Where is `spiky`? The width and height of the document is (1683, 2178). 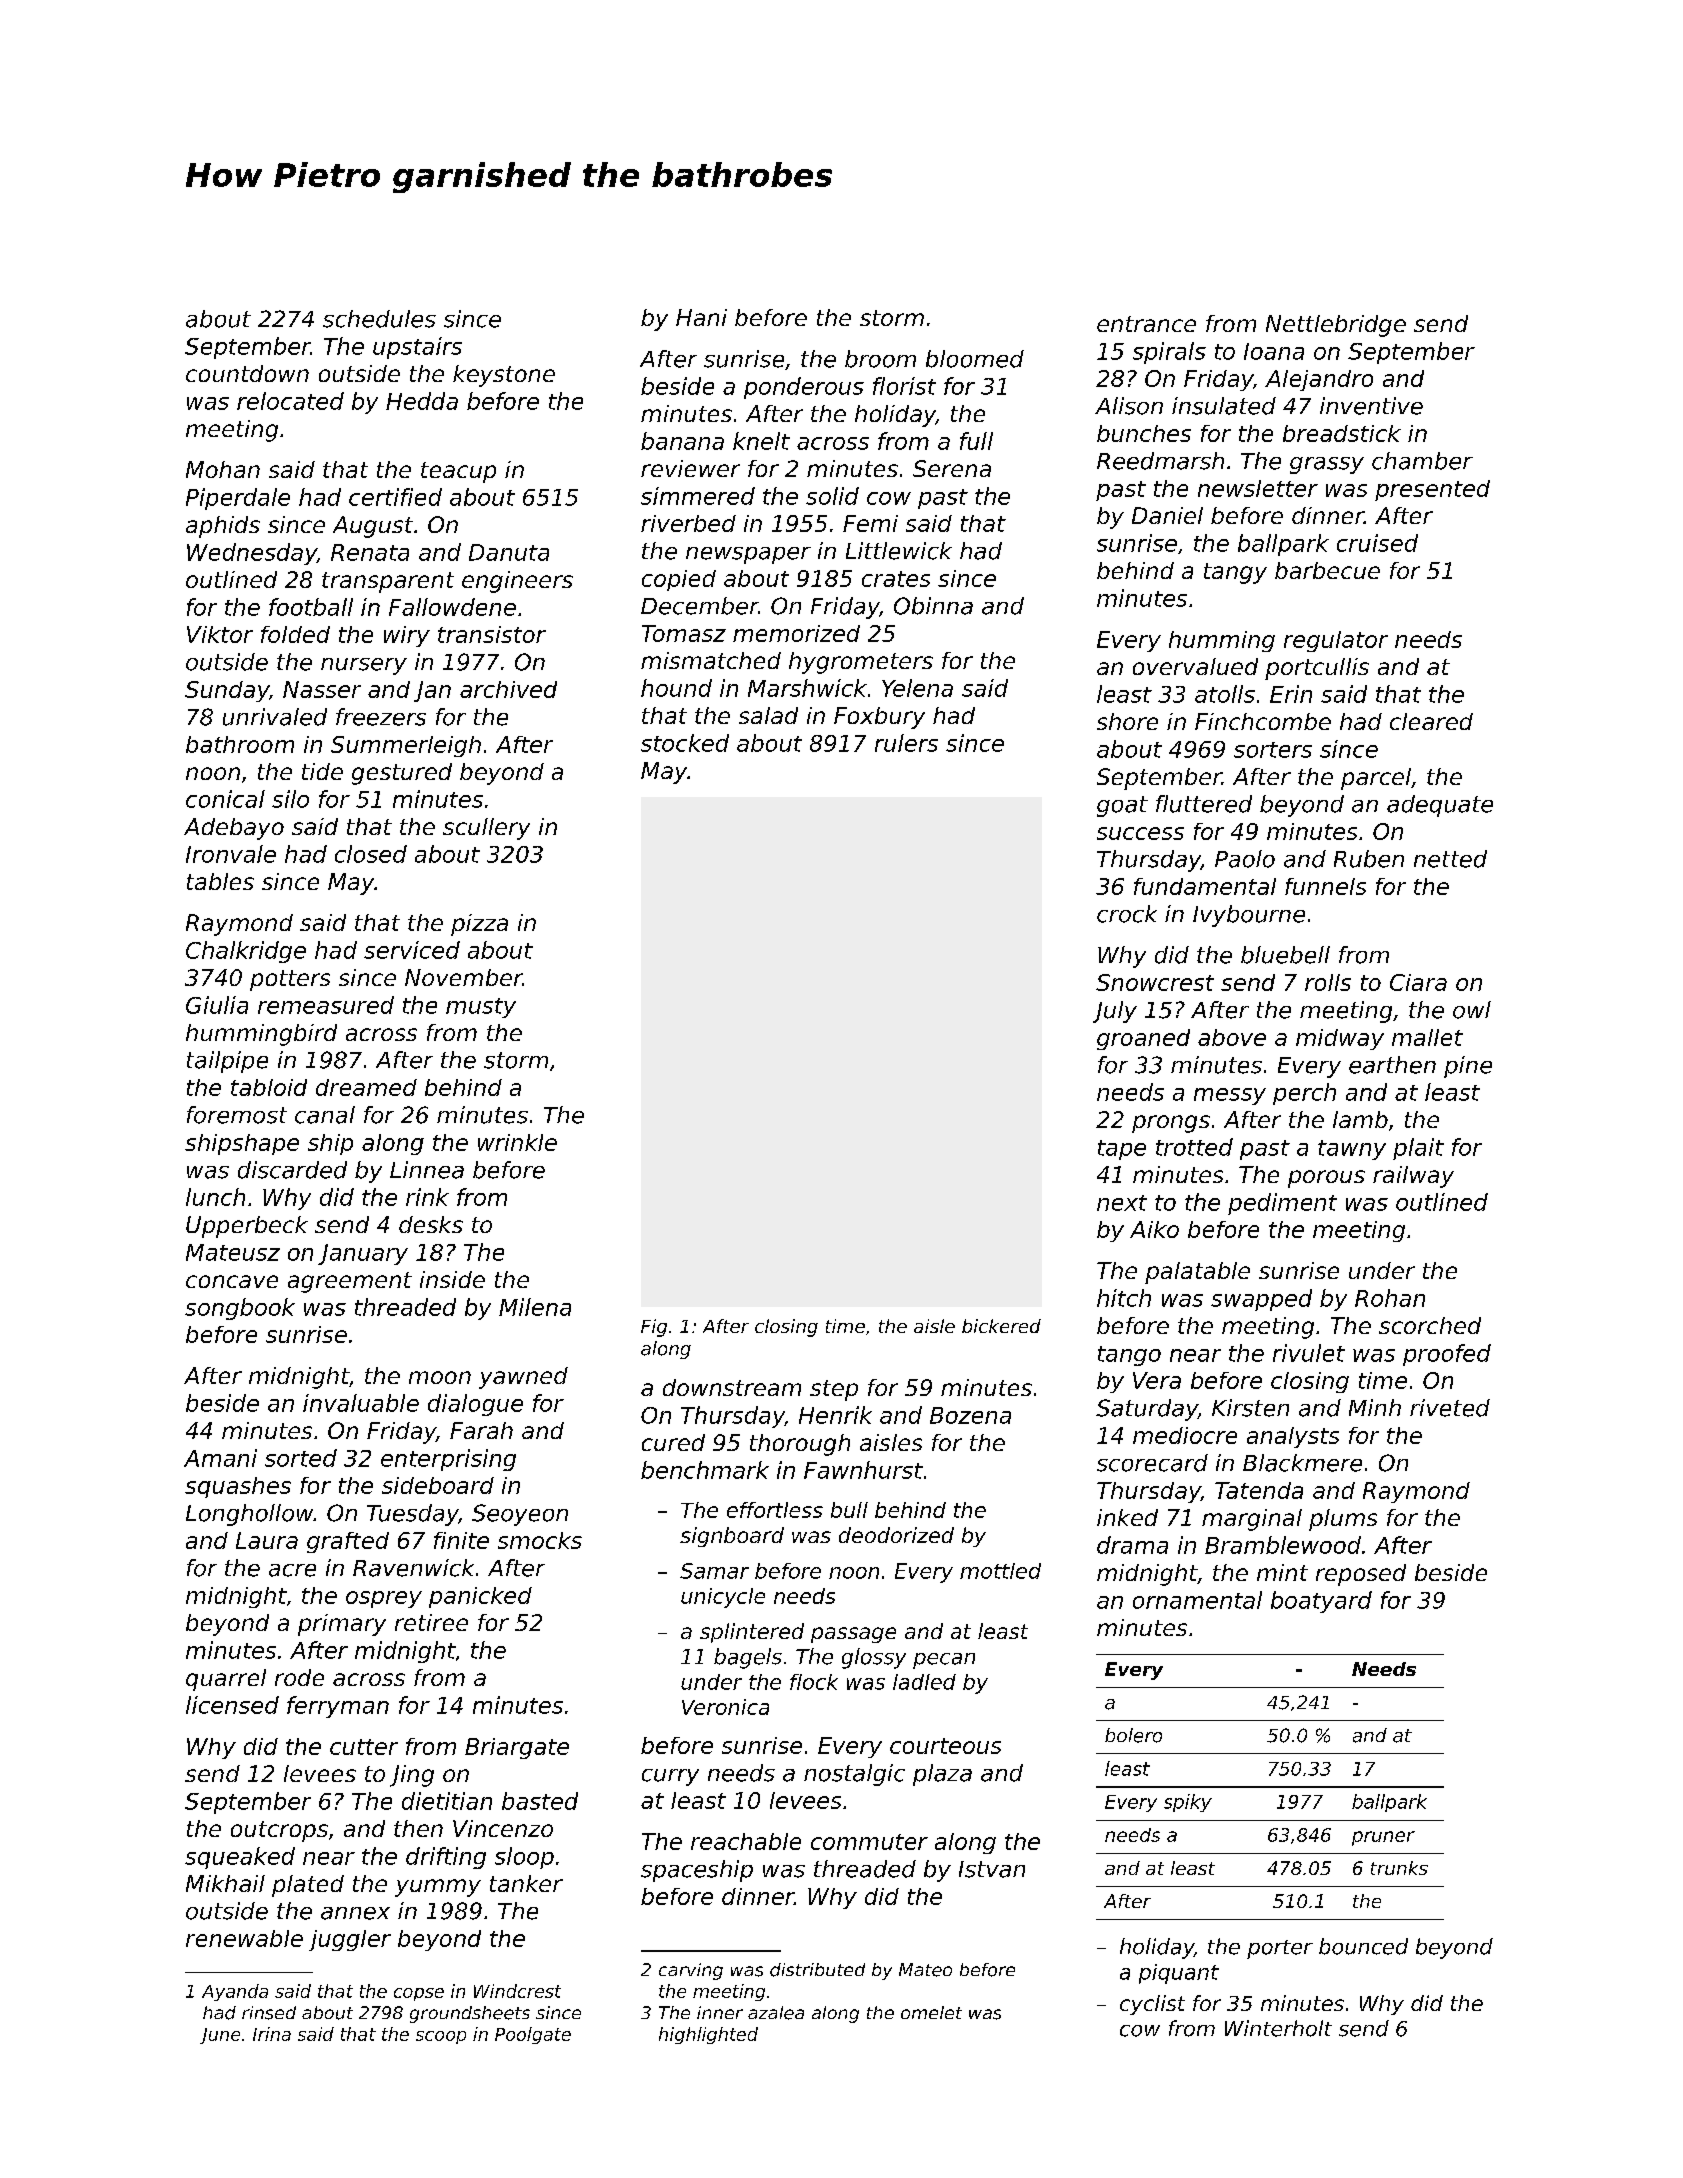
spiky is located at coordinates (1188, 1803).
